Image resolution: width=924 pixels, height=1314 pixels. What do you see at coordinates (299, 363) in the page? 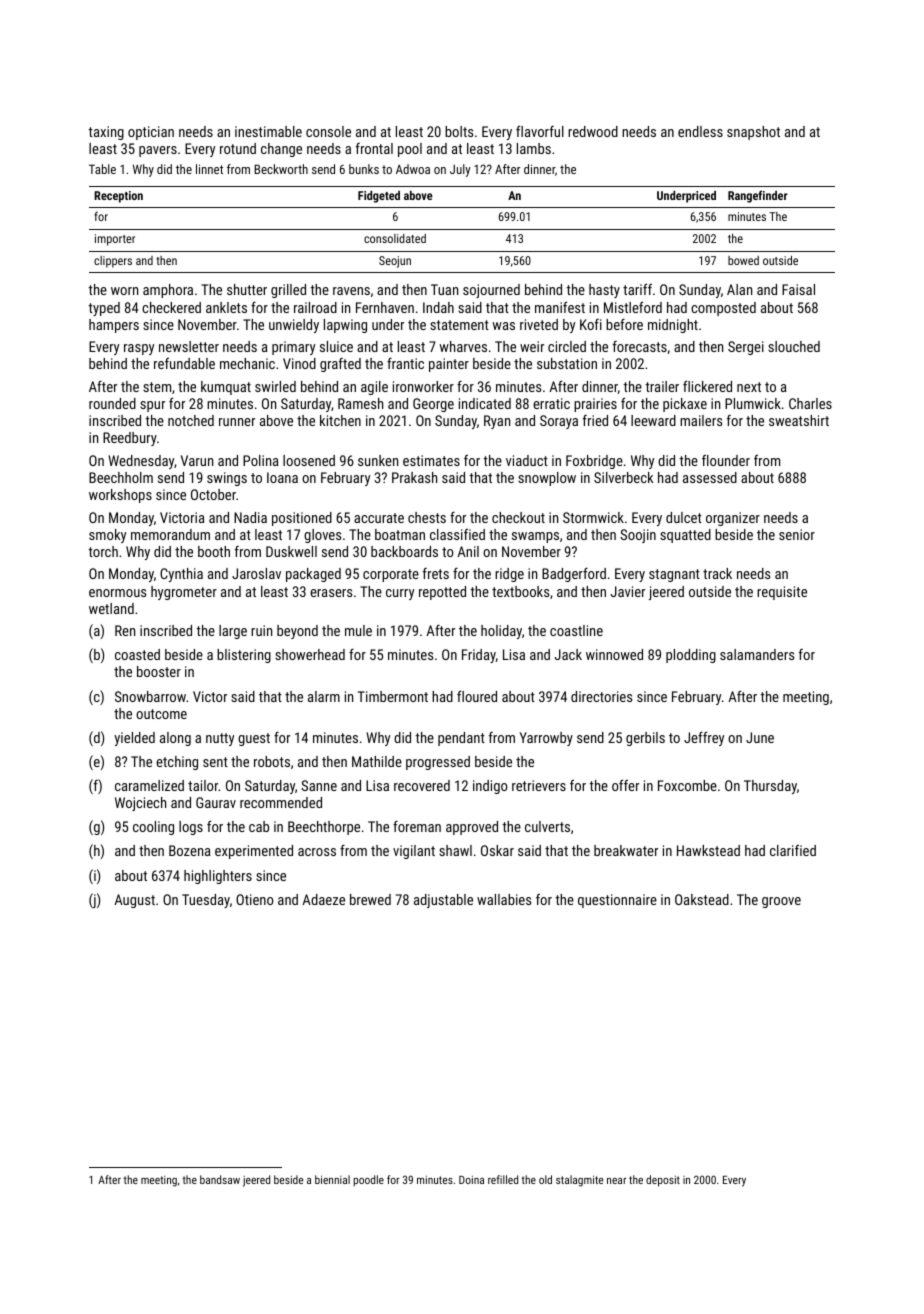
I see `Vinod` at bounding box center [299, 363].
